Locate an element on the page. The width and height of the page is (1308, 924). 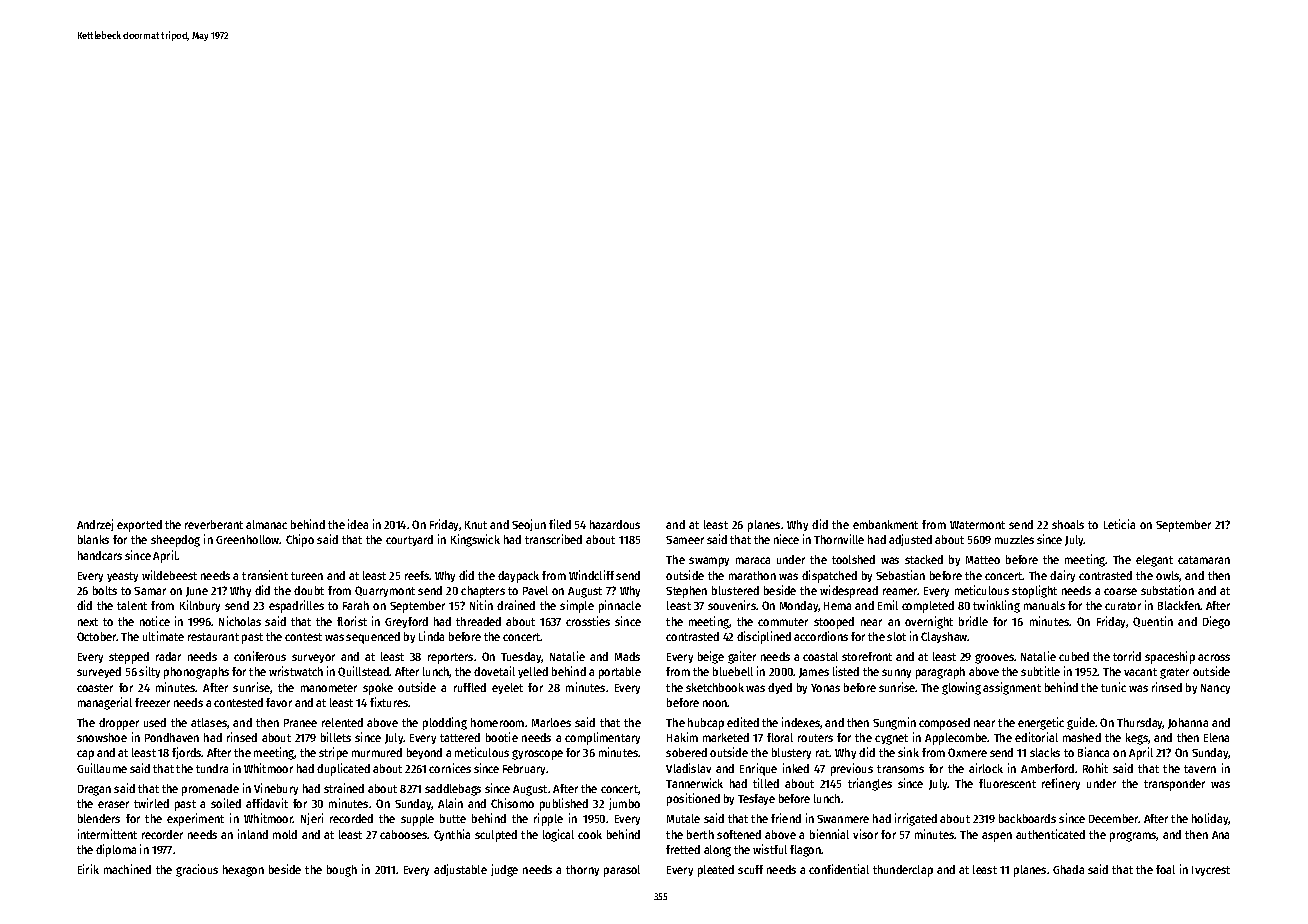
cabooses is located at coordinates (404, 834).
